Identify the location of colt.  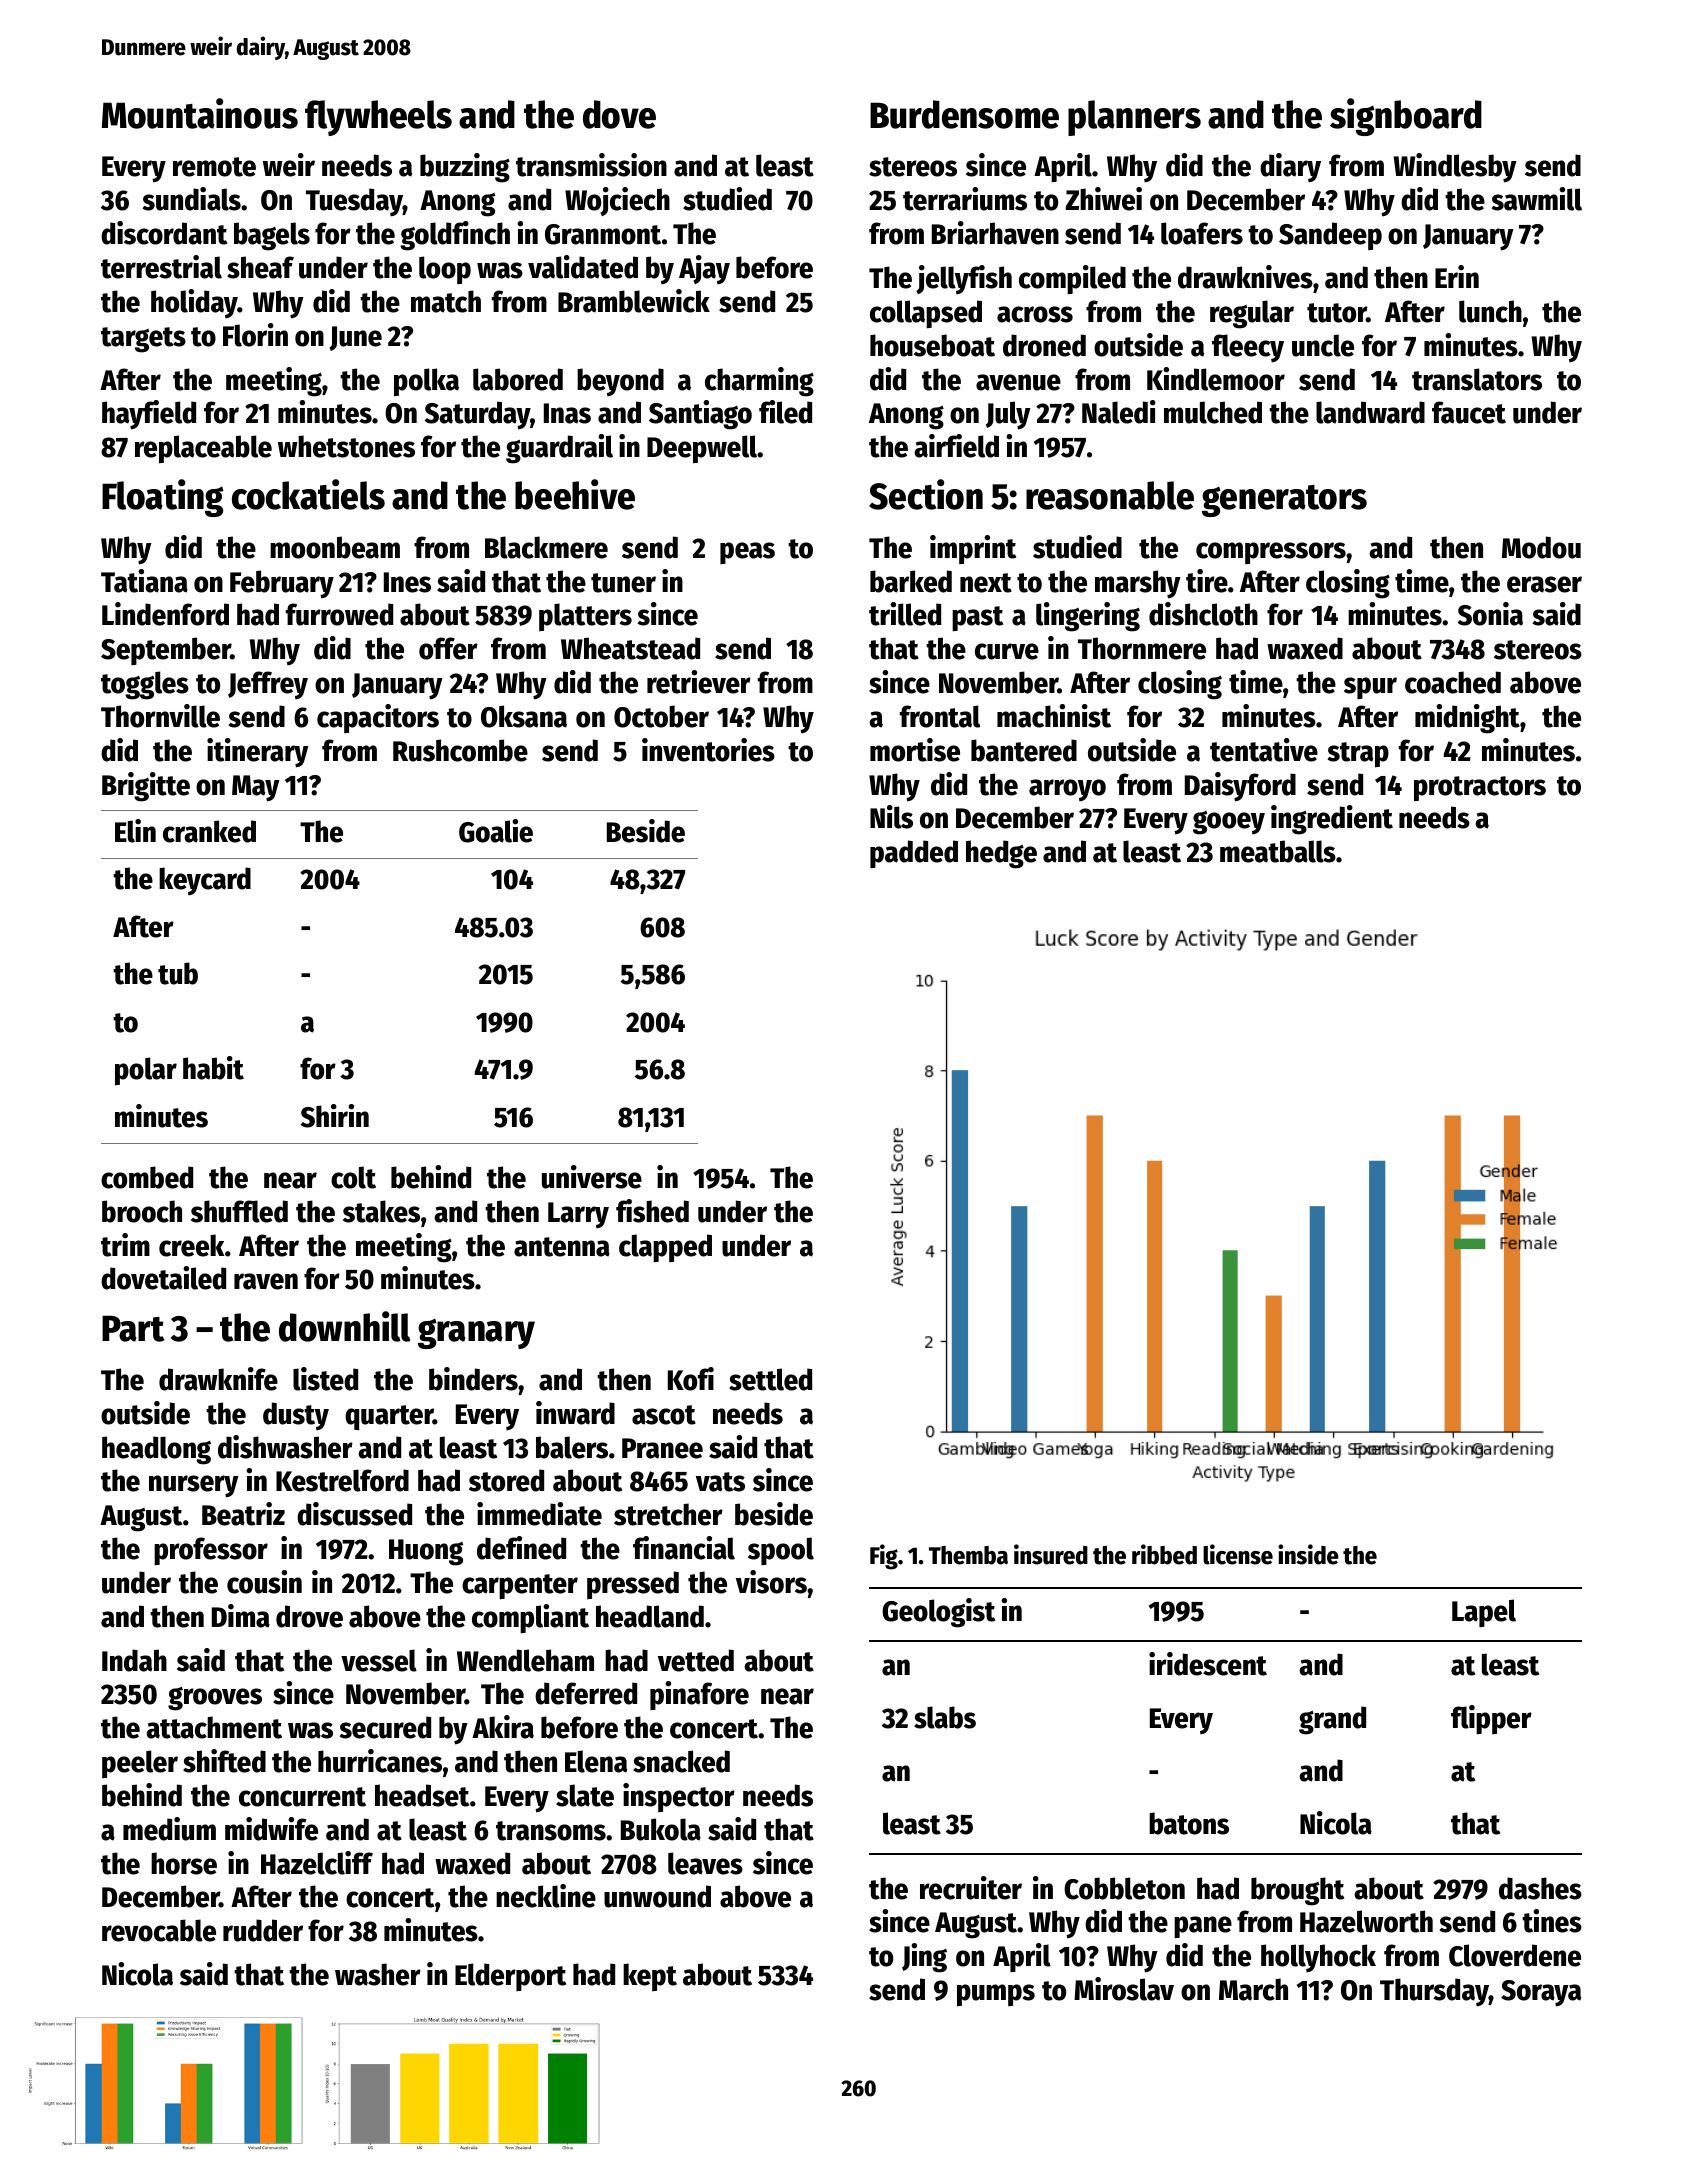
(353, 1177).
